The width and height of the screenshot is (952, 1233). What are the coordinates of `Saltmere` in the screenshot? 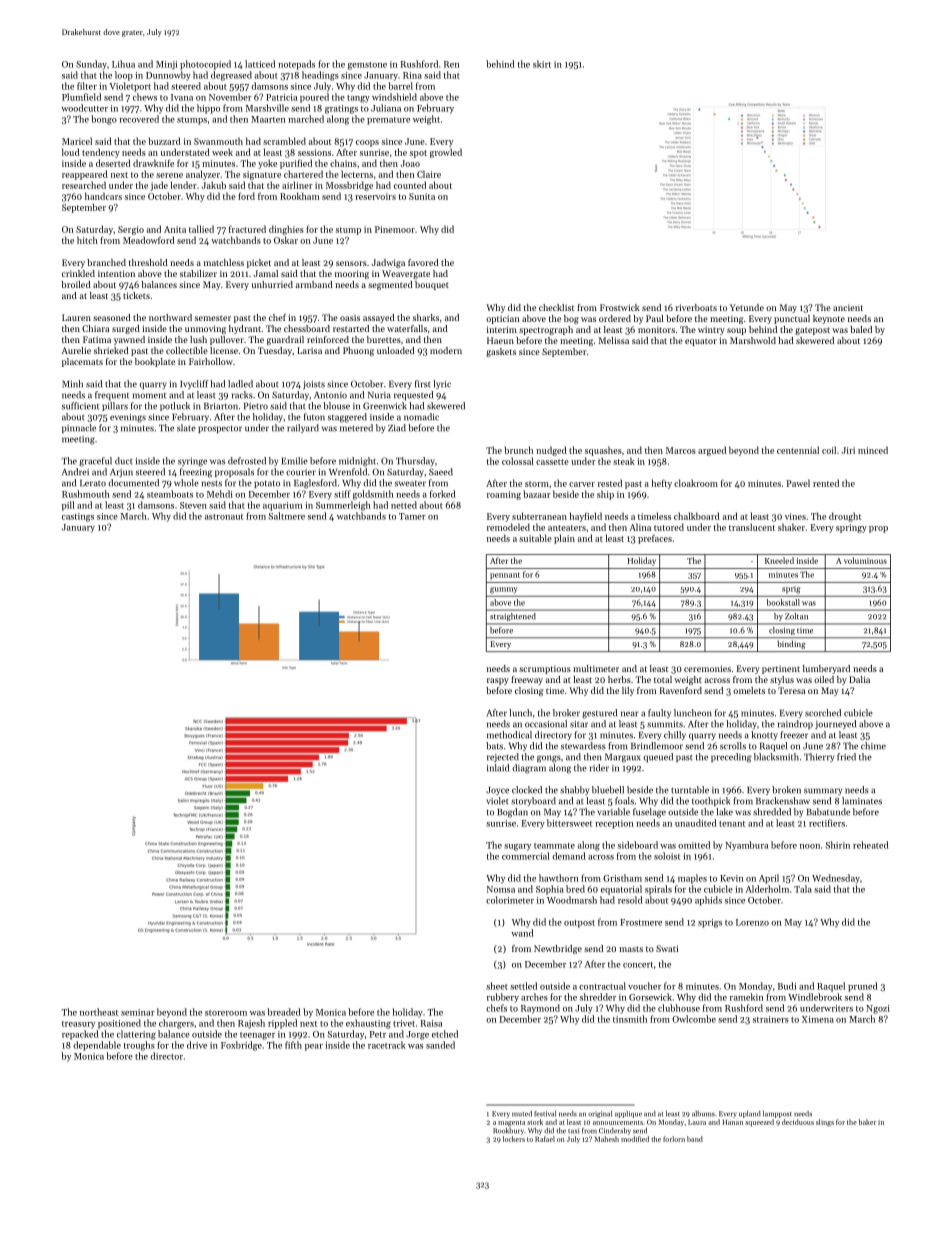 It's located at (287, 516).
